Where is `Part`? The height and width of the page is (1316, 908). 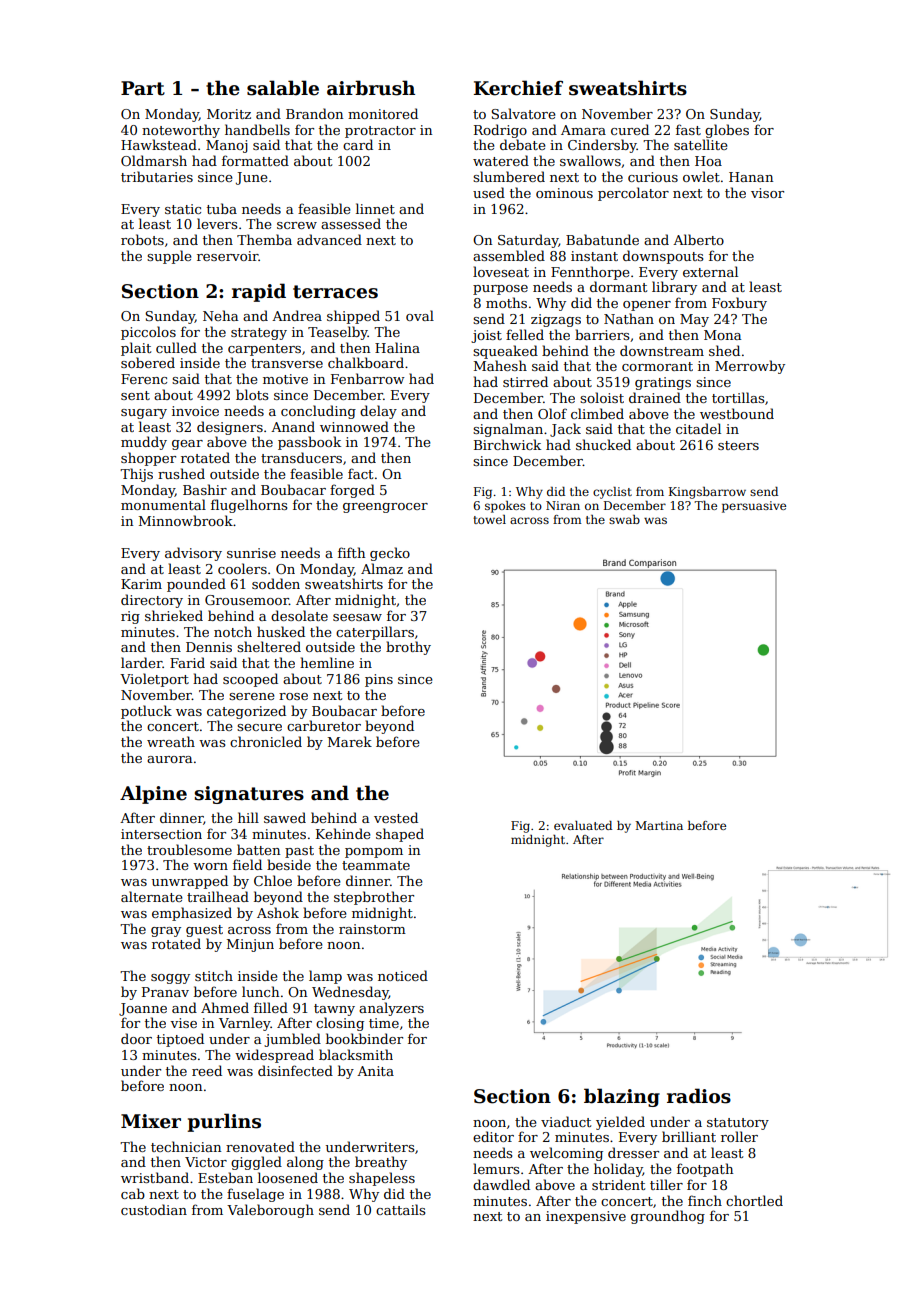 Part is located at coordinates (143, 88).
